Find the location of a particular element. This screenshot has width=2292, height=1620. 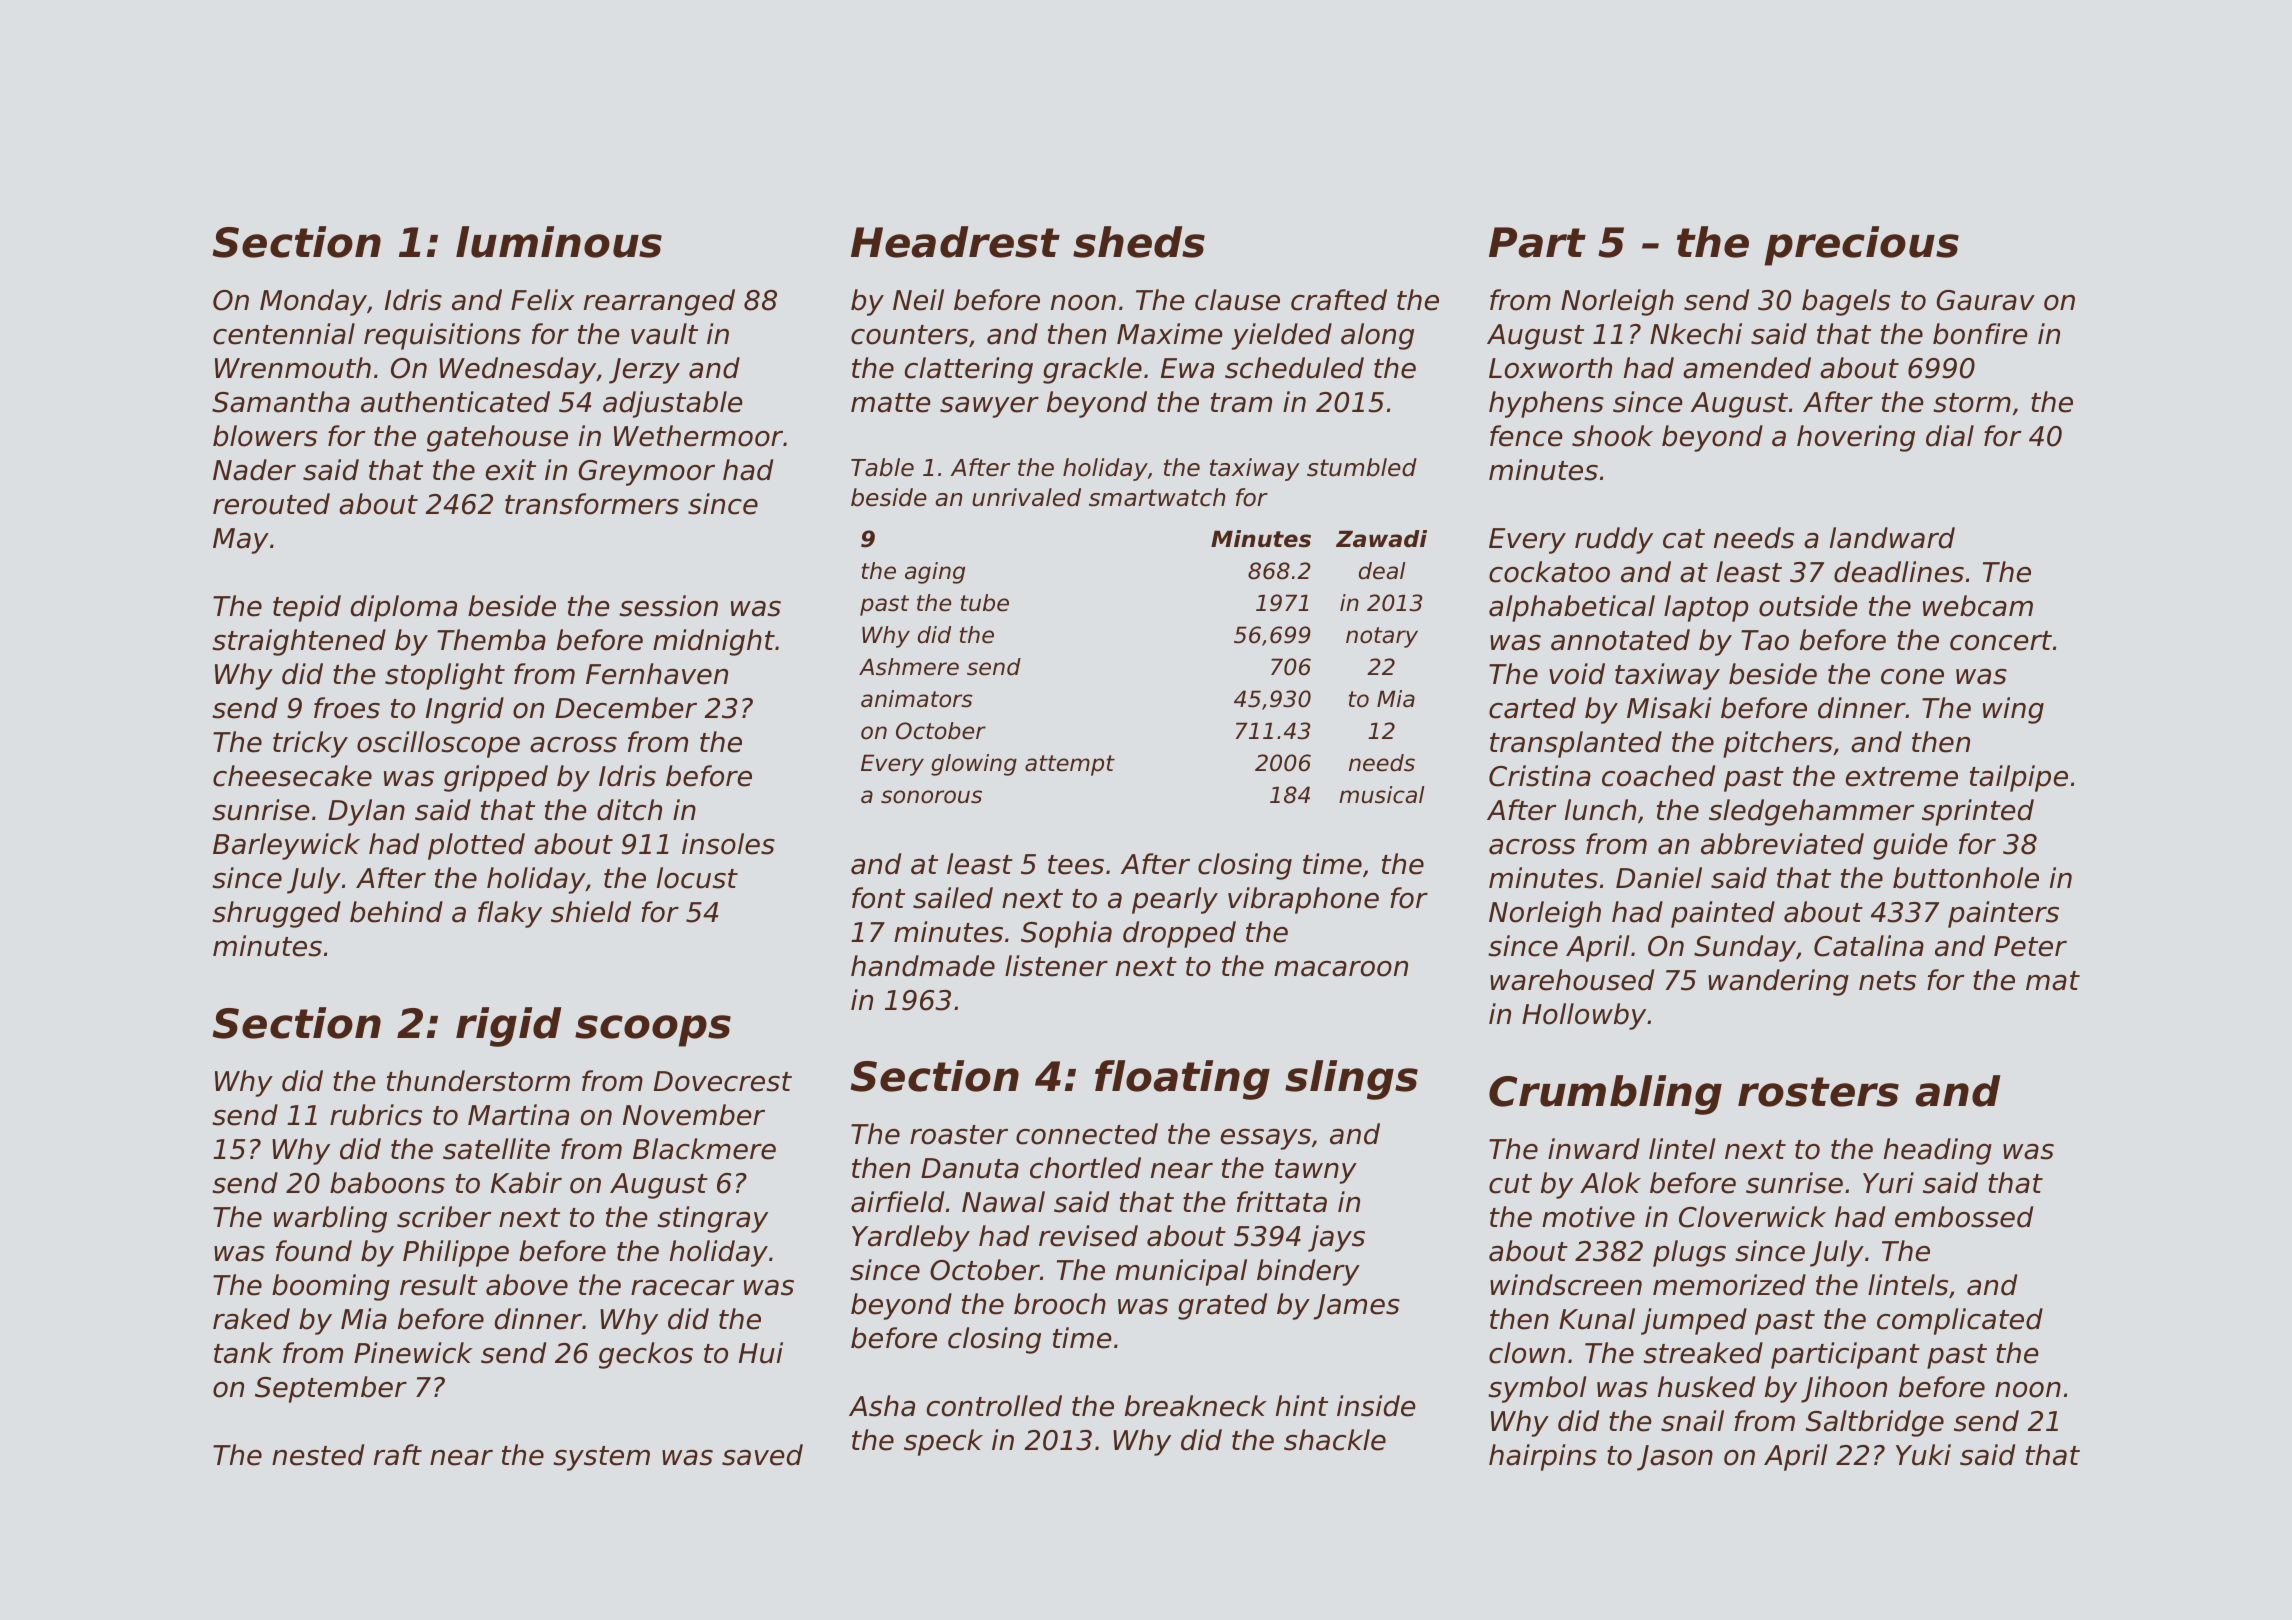

listener is located at coordinates (1056, 966).
